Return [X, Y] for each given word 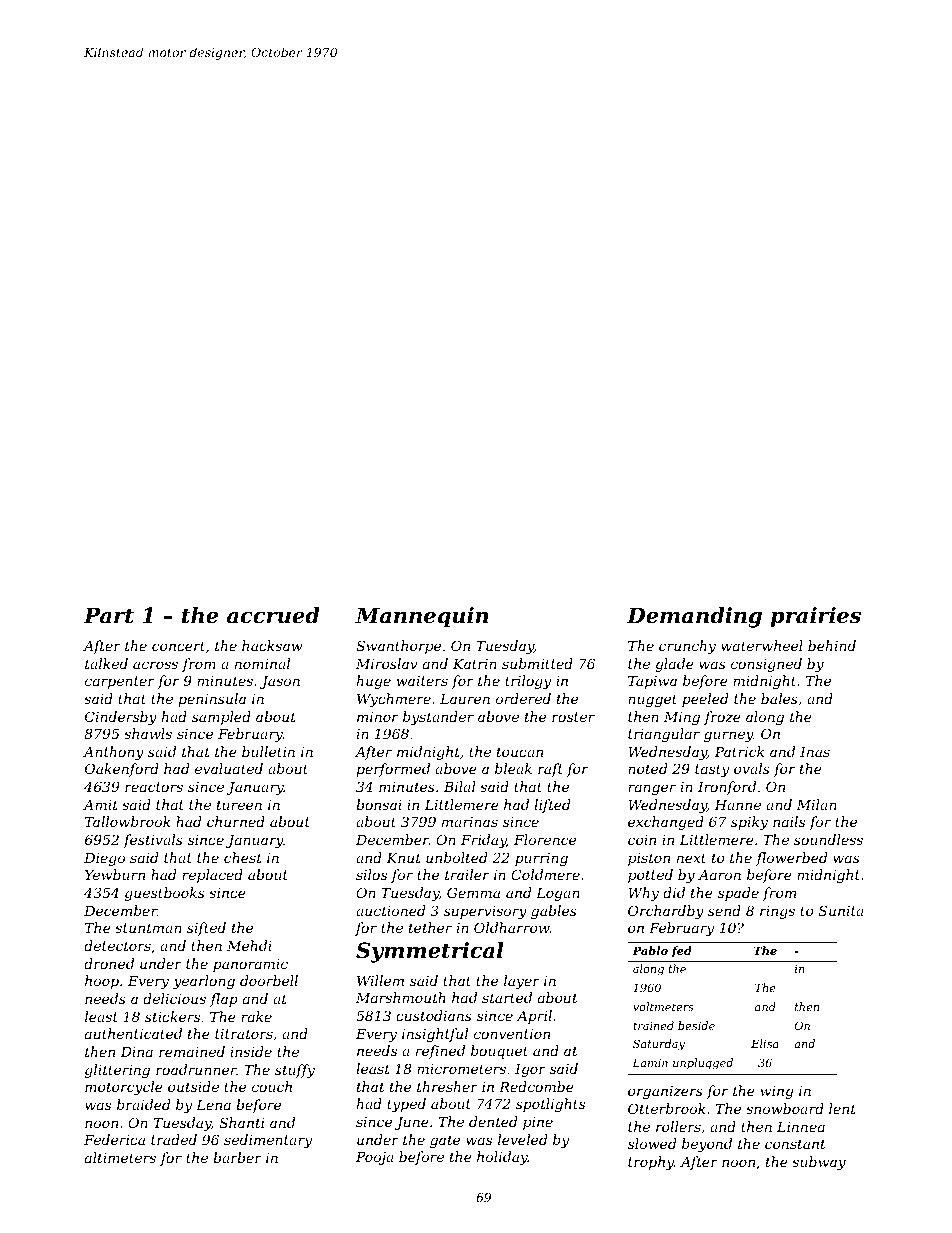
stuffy [295, 1071]
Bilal [459, 786]
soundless [828, 839]
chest [243, 857]
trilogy [528, 682]
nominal [262, 663]
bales [779, 698]
